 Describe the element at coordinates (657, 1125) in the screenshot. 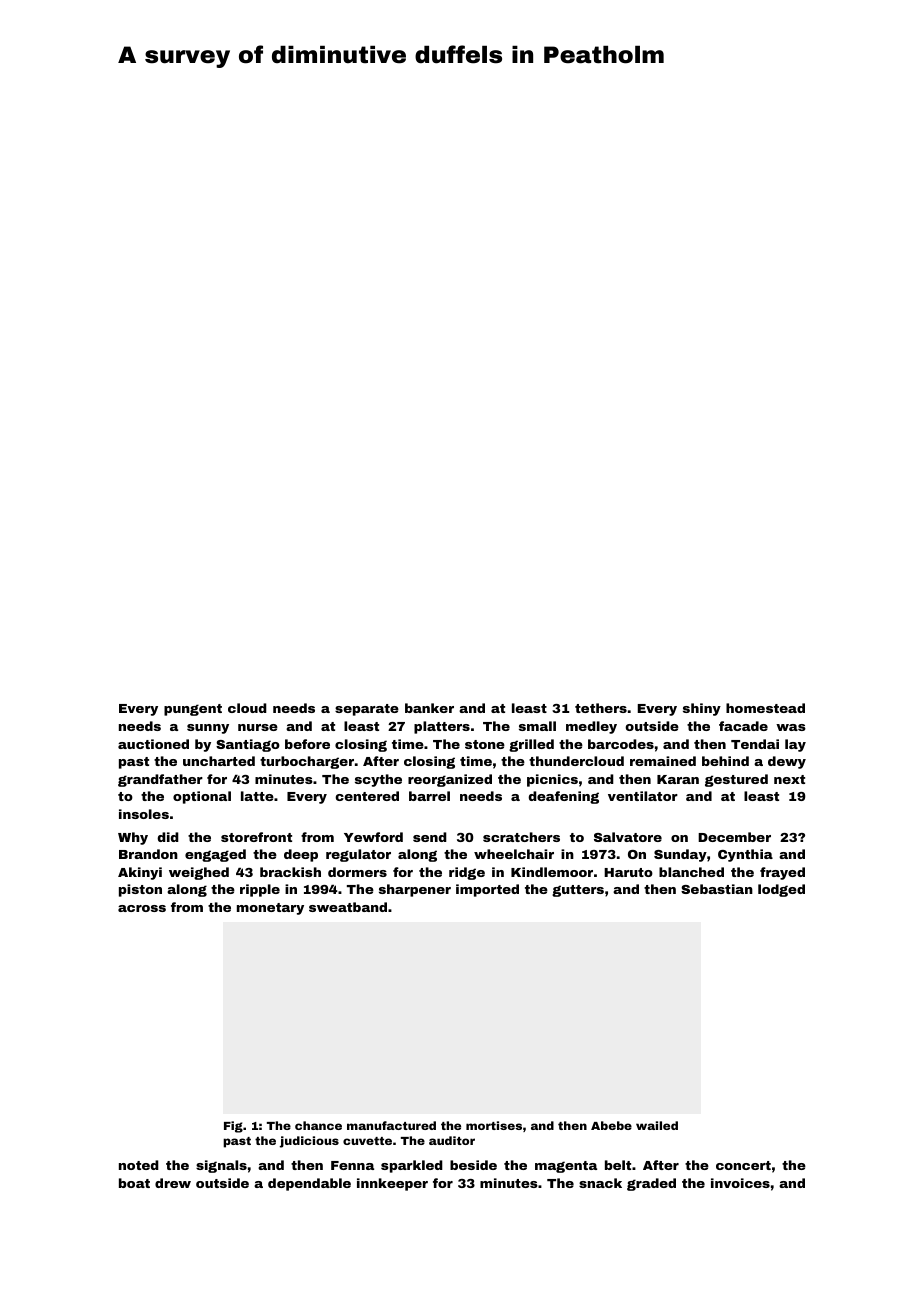

I see `wailed` at that location.
